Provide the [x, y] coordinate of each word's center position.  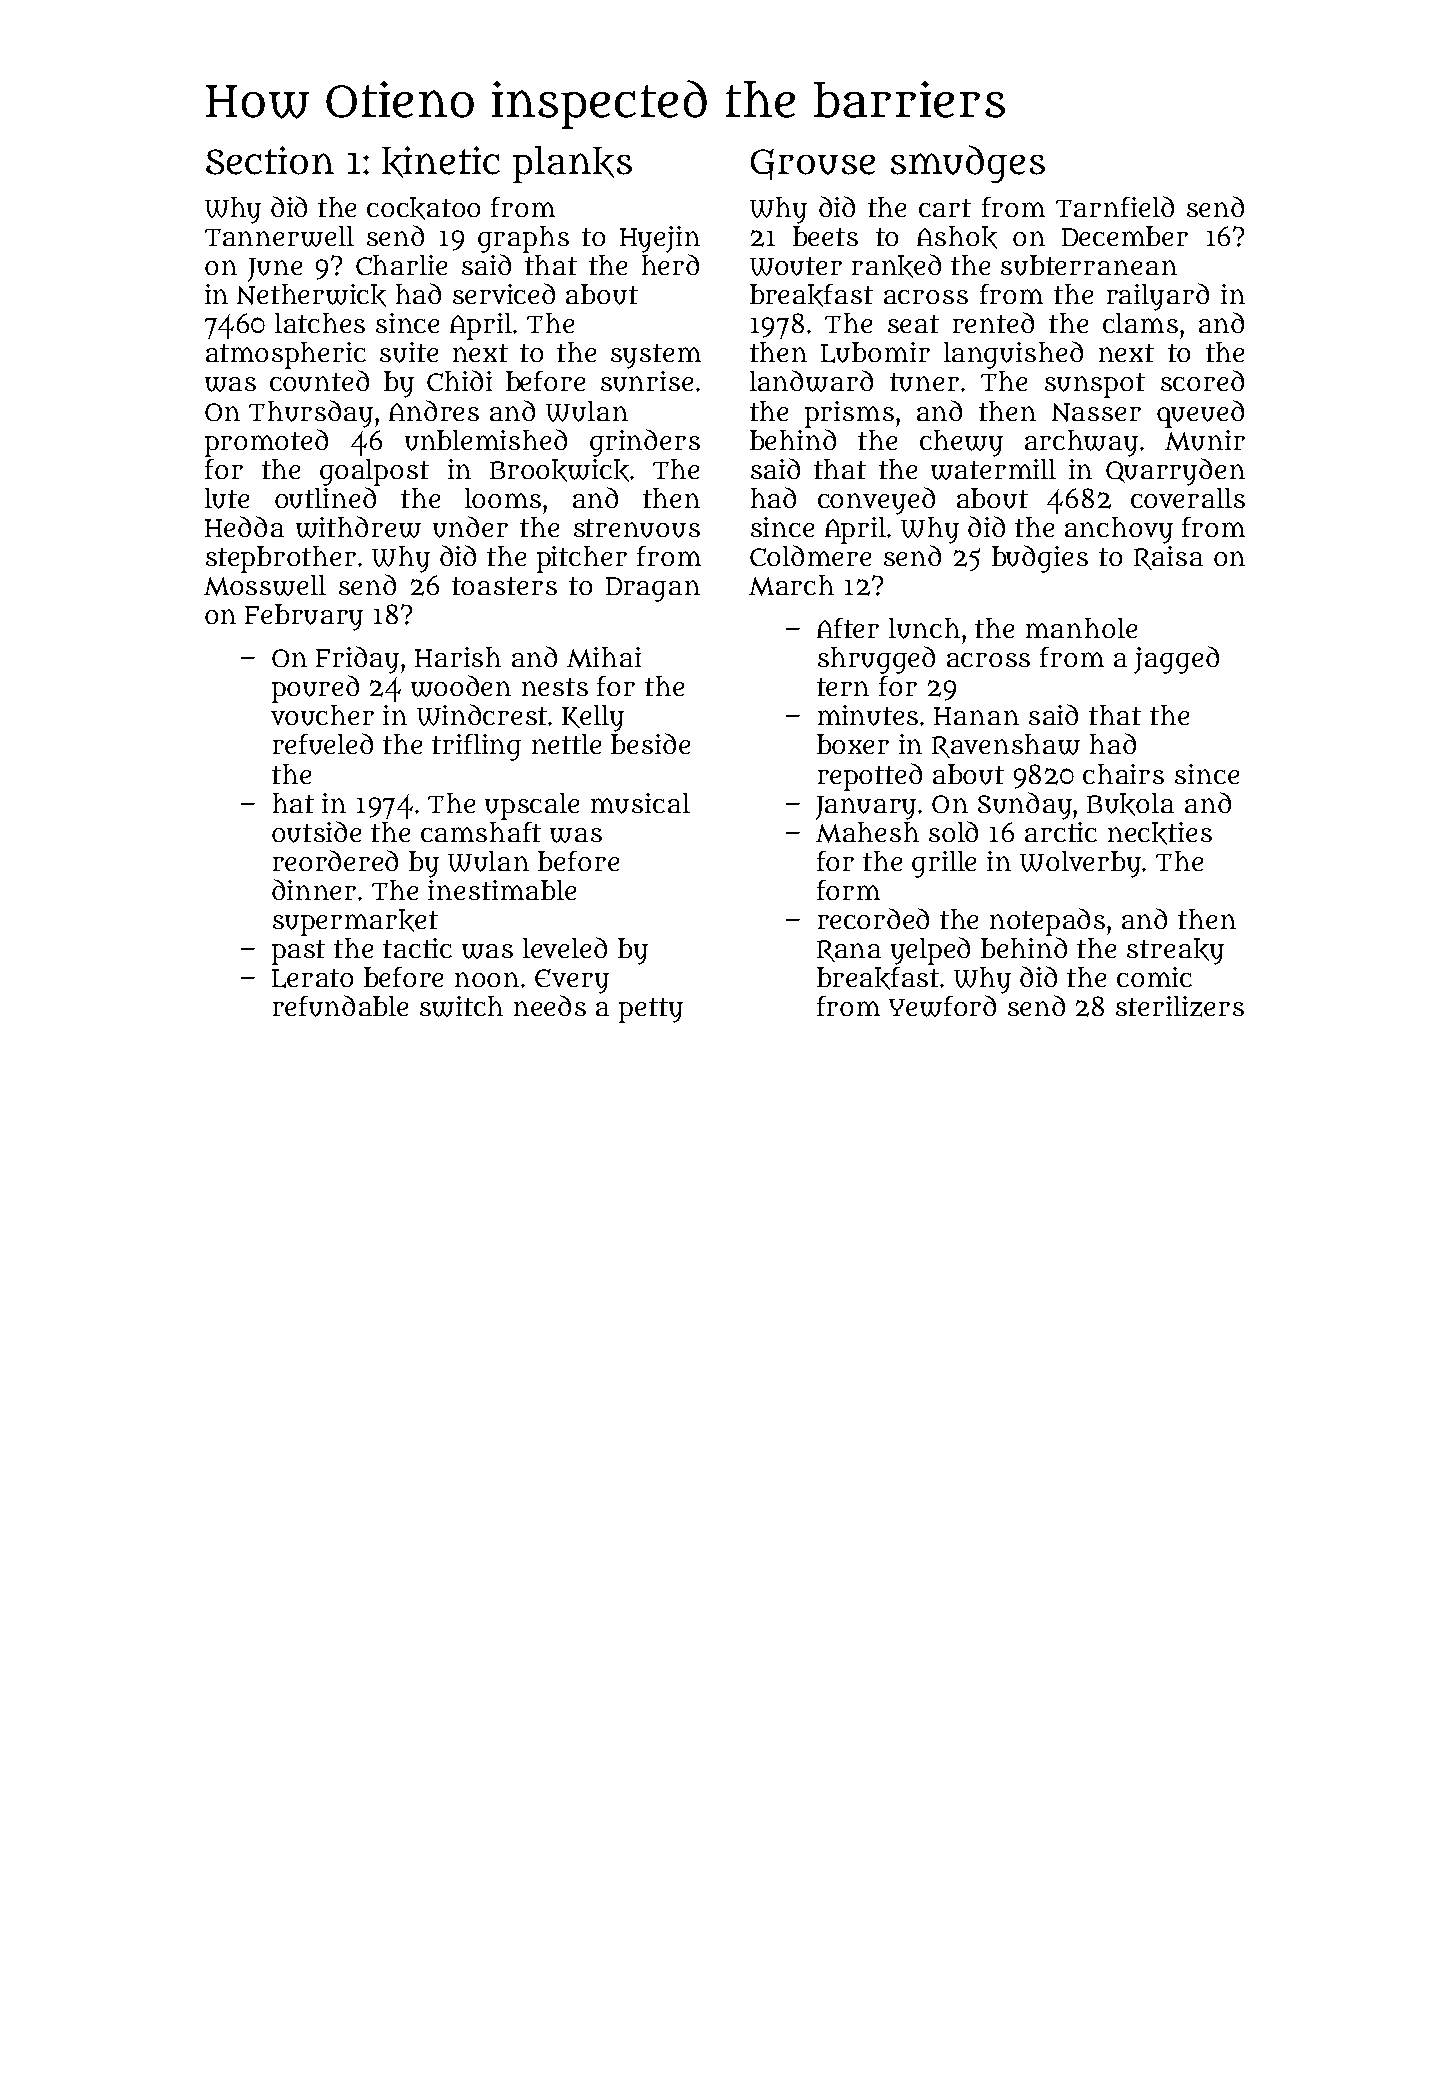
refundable [340, 1006]
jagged [1176, 660]
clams [1140, 323]
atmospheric [286, 355]
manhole [1081, 628]
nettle [566, 744]
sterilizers [1180, 1006]
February [304, 617]
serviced [504, 293]
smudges [968, 164]
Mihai [604, 657]
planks [572, 164]
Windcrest [483, 715]
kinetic [441, 162]
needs [550, 1005]
